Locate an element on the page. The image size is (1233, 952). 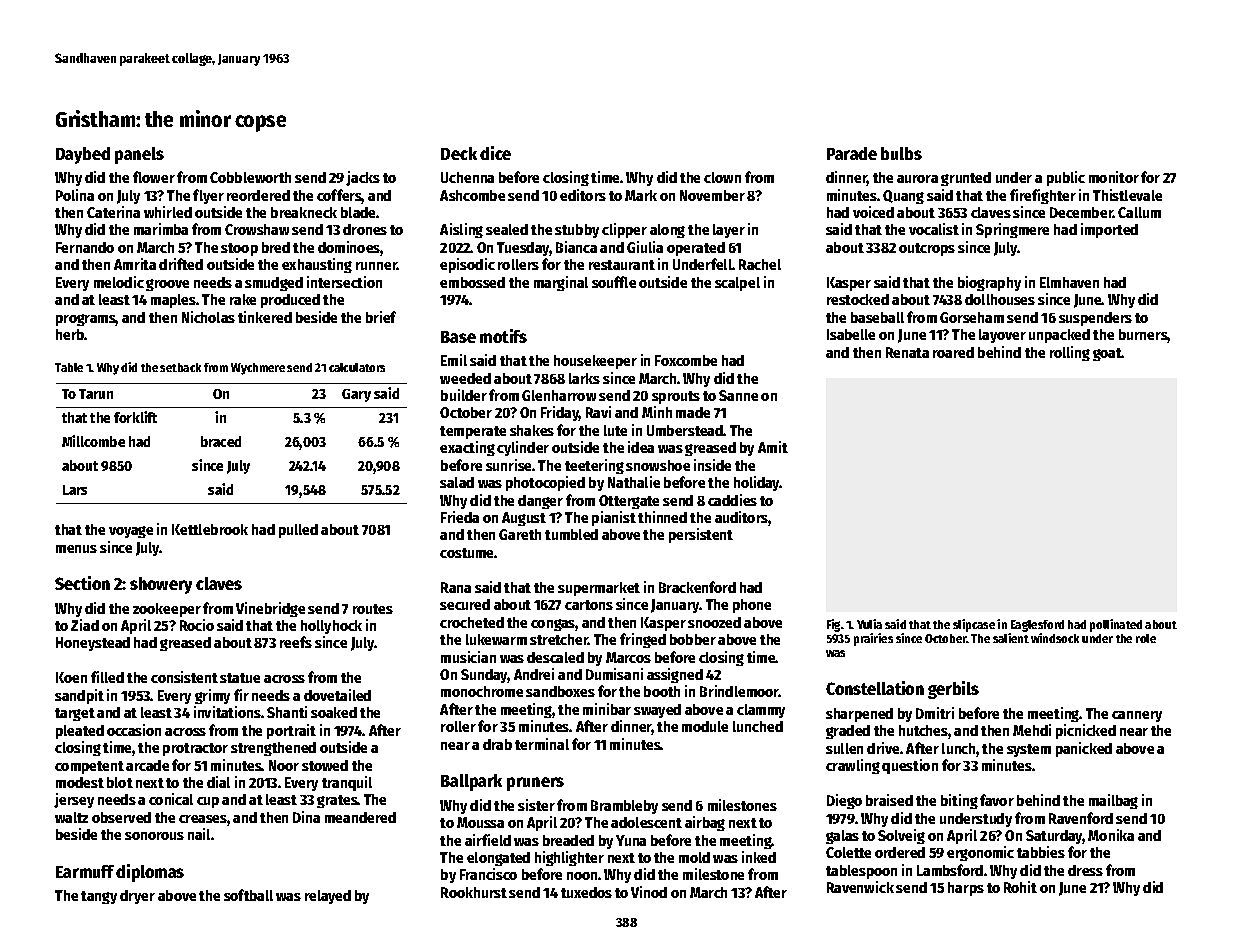
Ravi is located at coordinates (598, 412).
